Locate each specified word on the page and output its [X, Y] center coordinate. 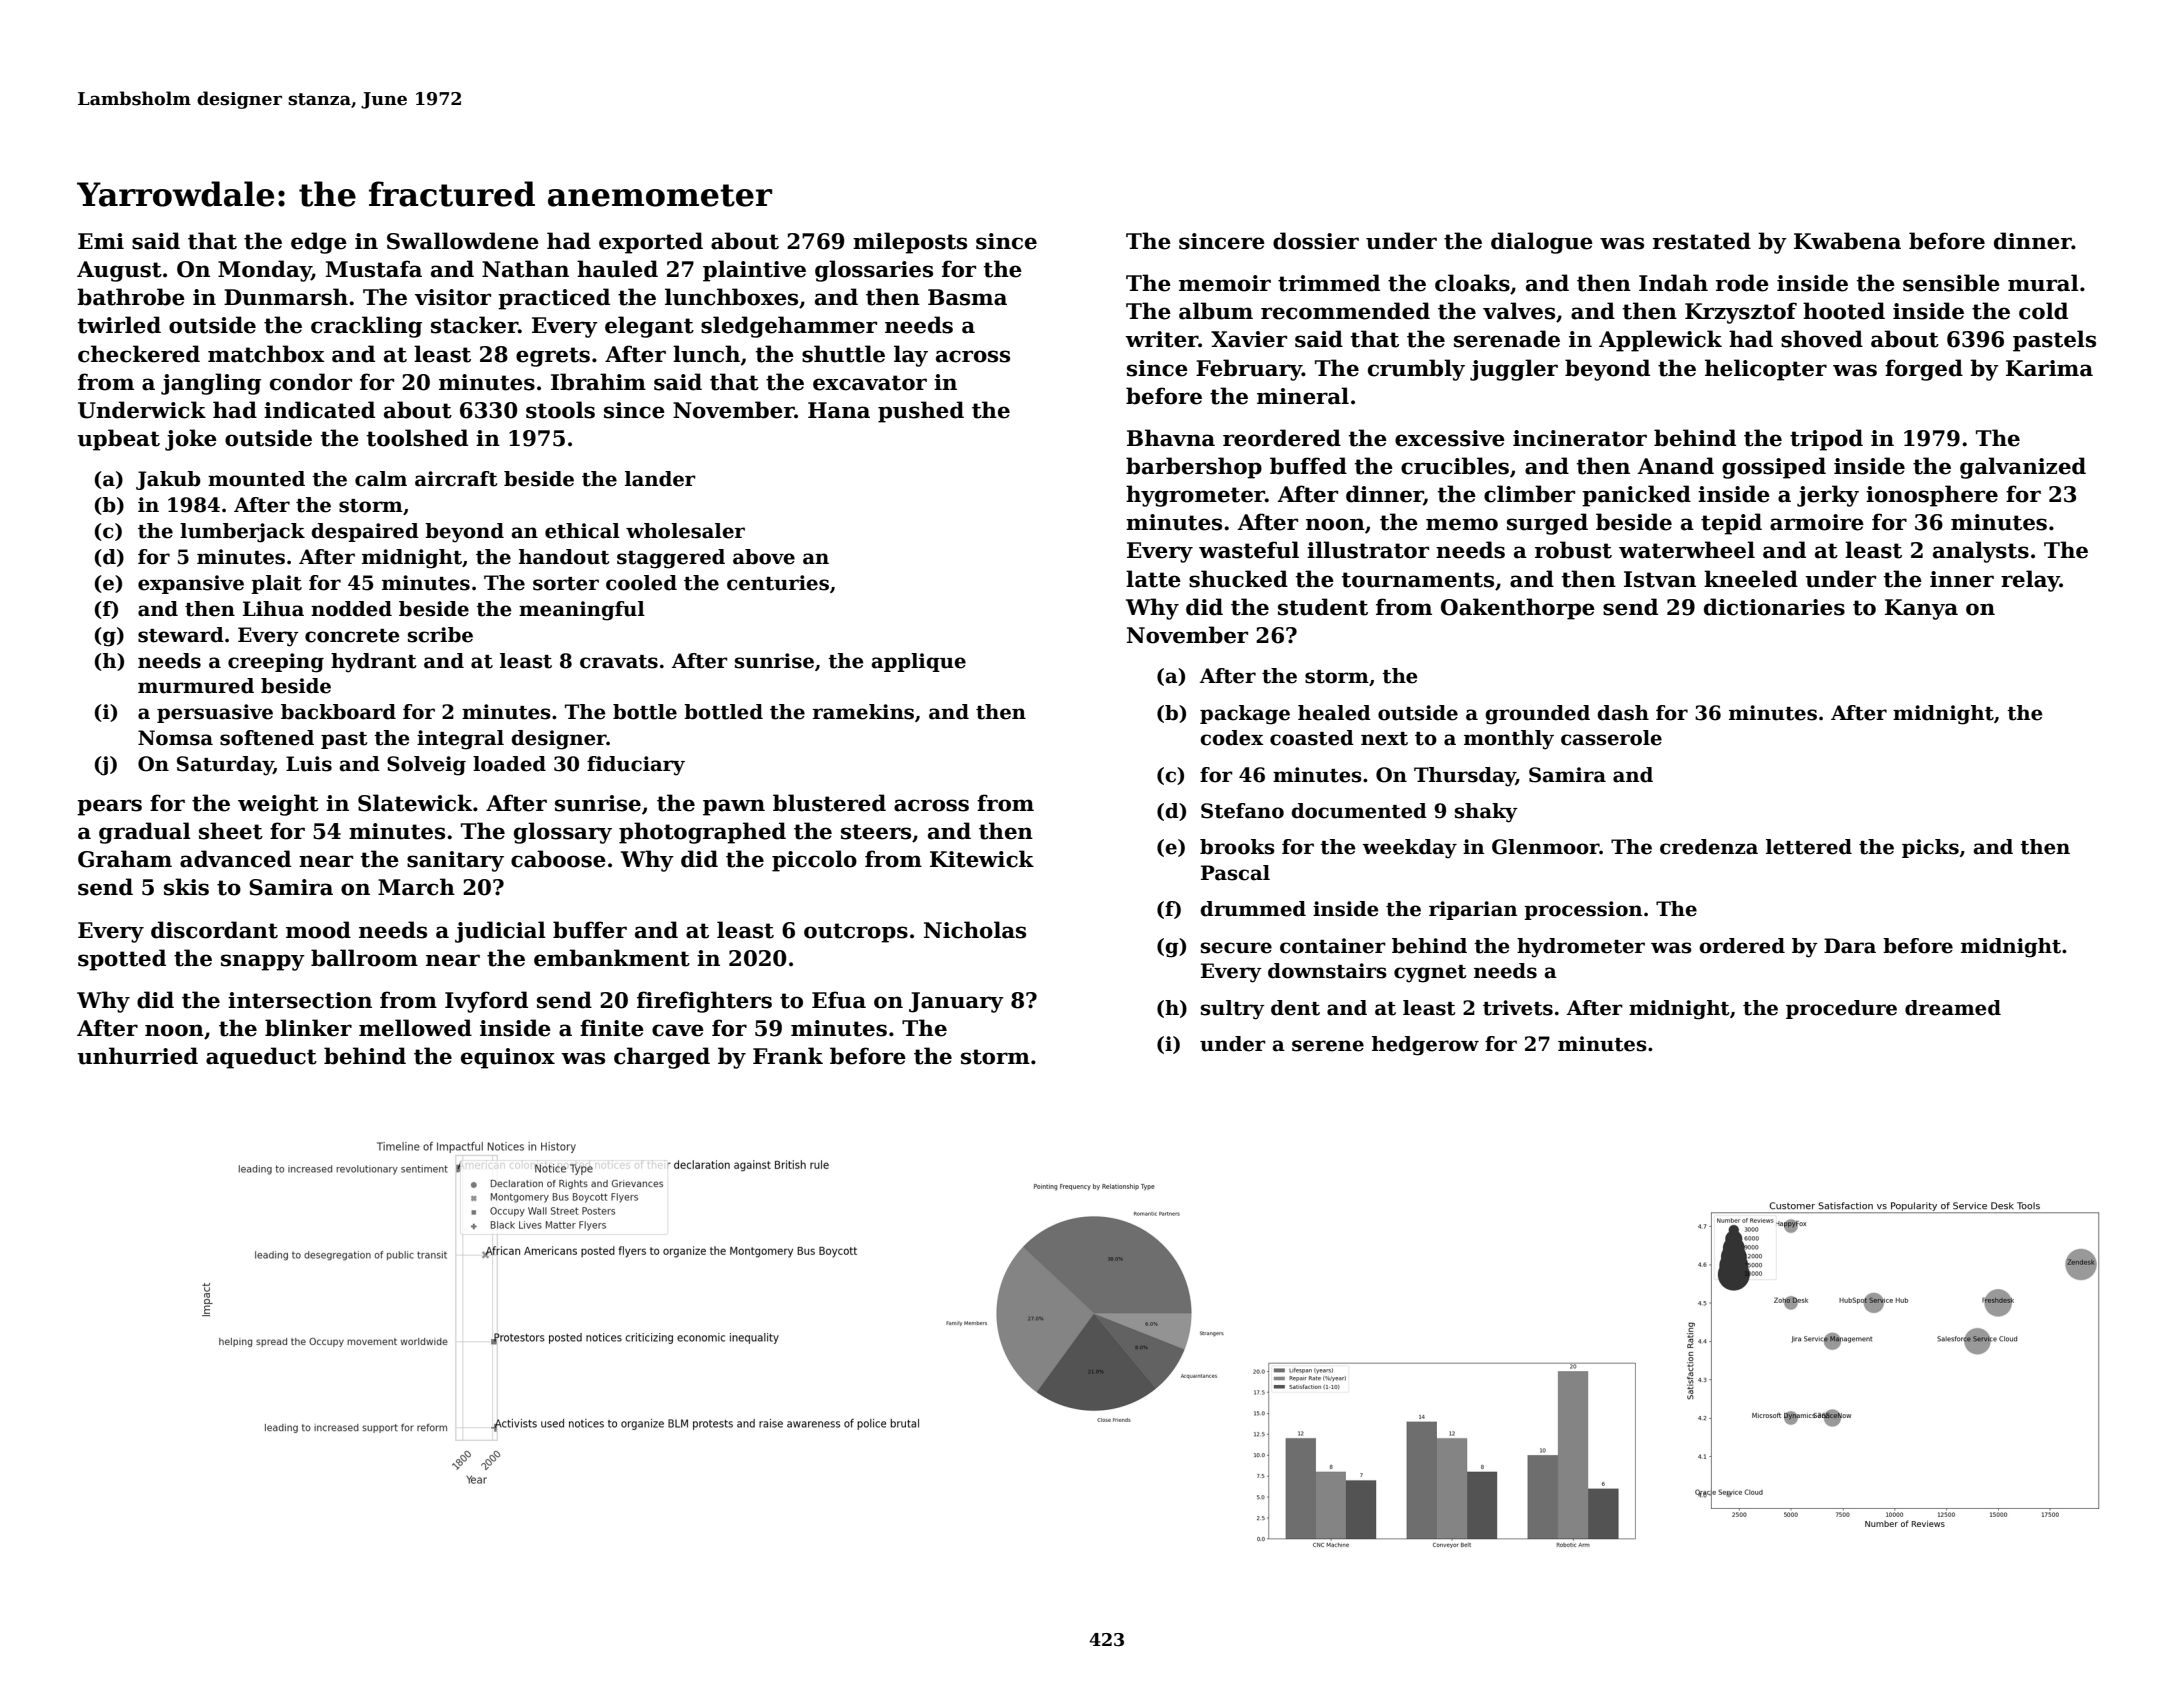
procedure [1841, 1009]
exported [651, 243]
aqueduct [261, 1058]
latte [1153, 579]
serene [1328, 1046]
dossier [1316, 241]
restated [1702, 241]
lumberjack [242, 533]
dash [1623, 713]
